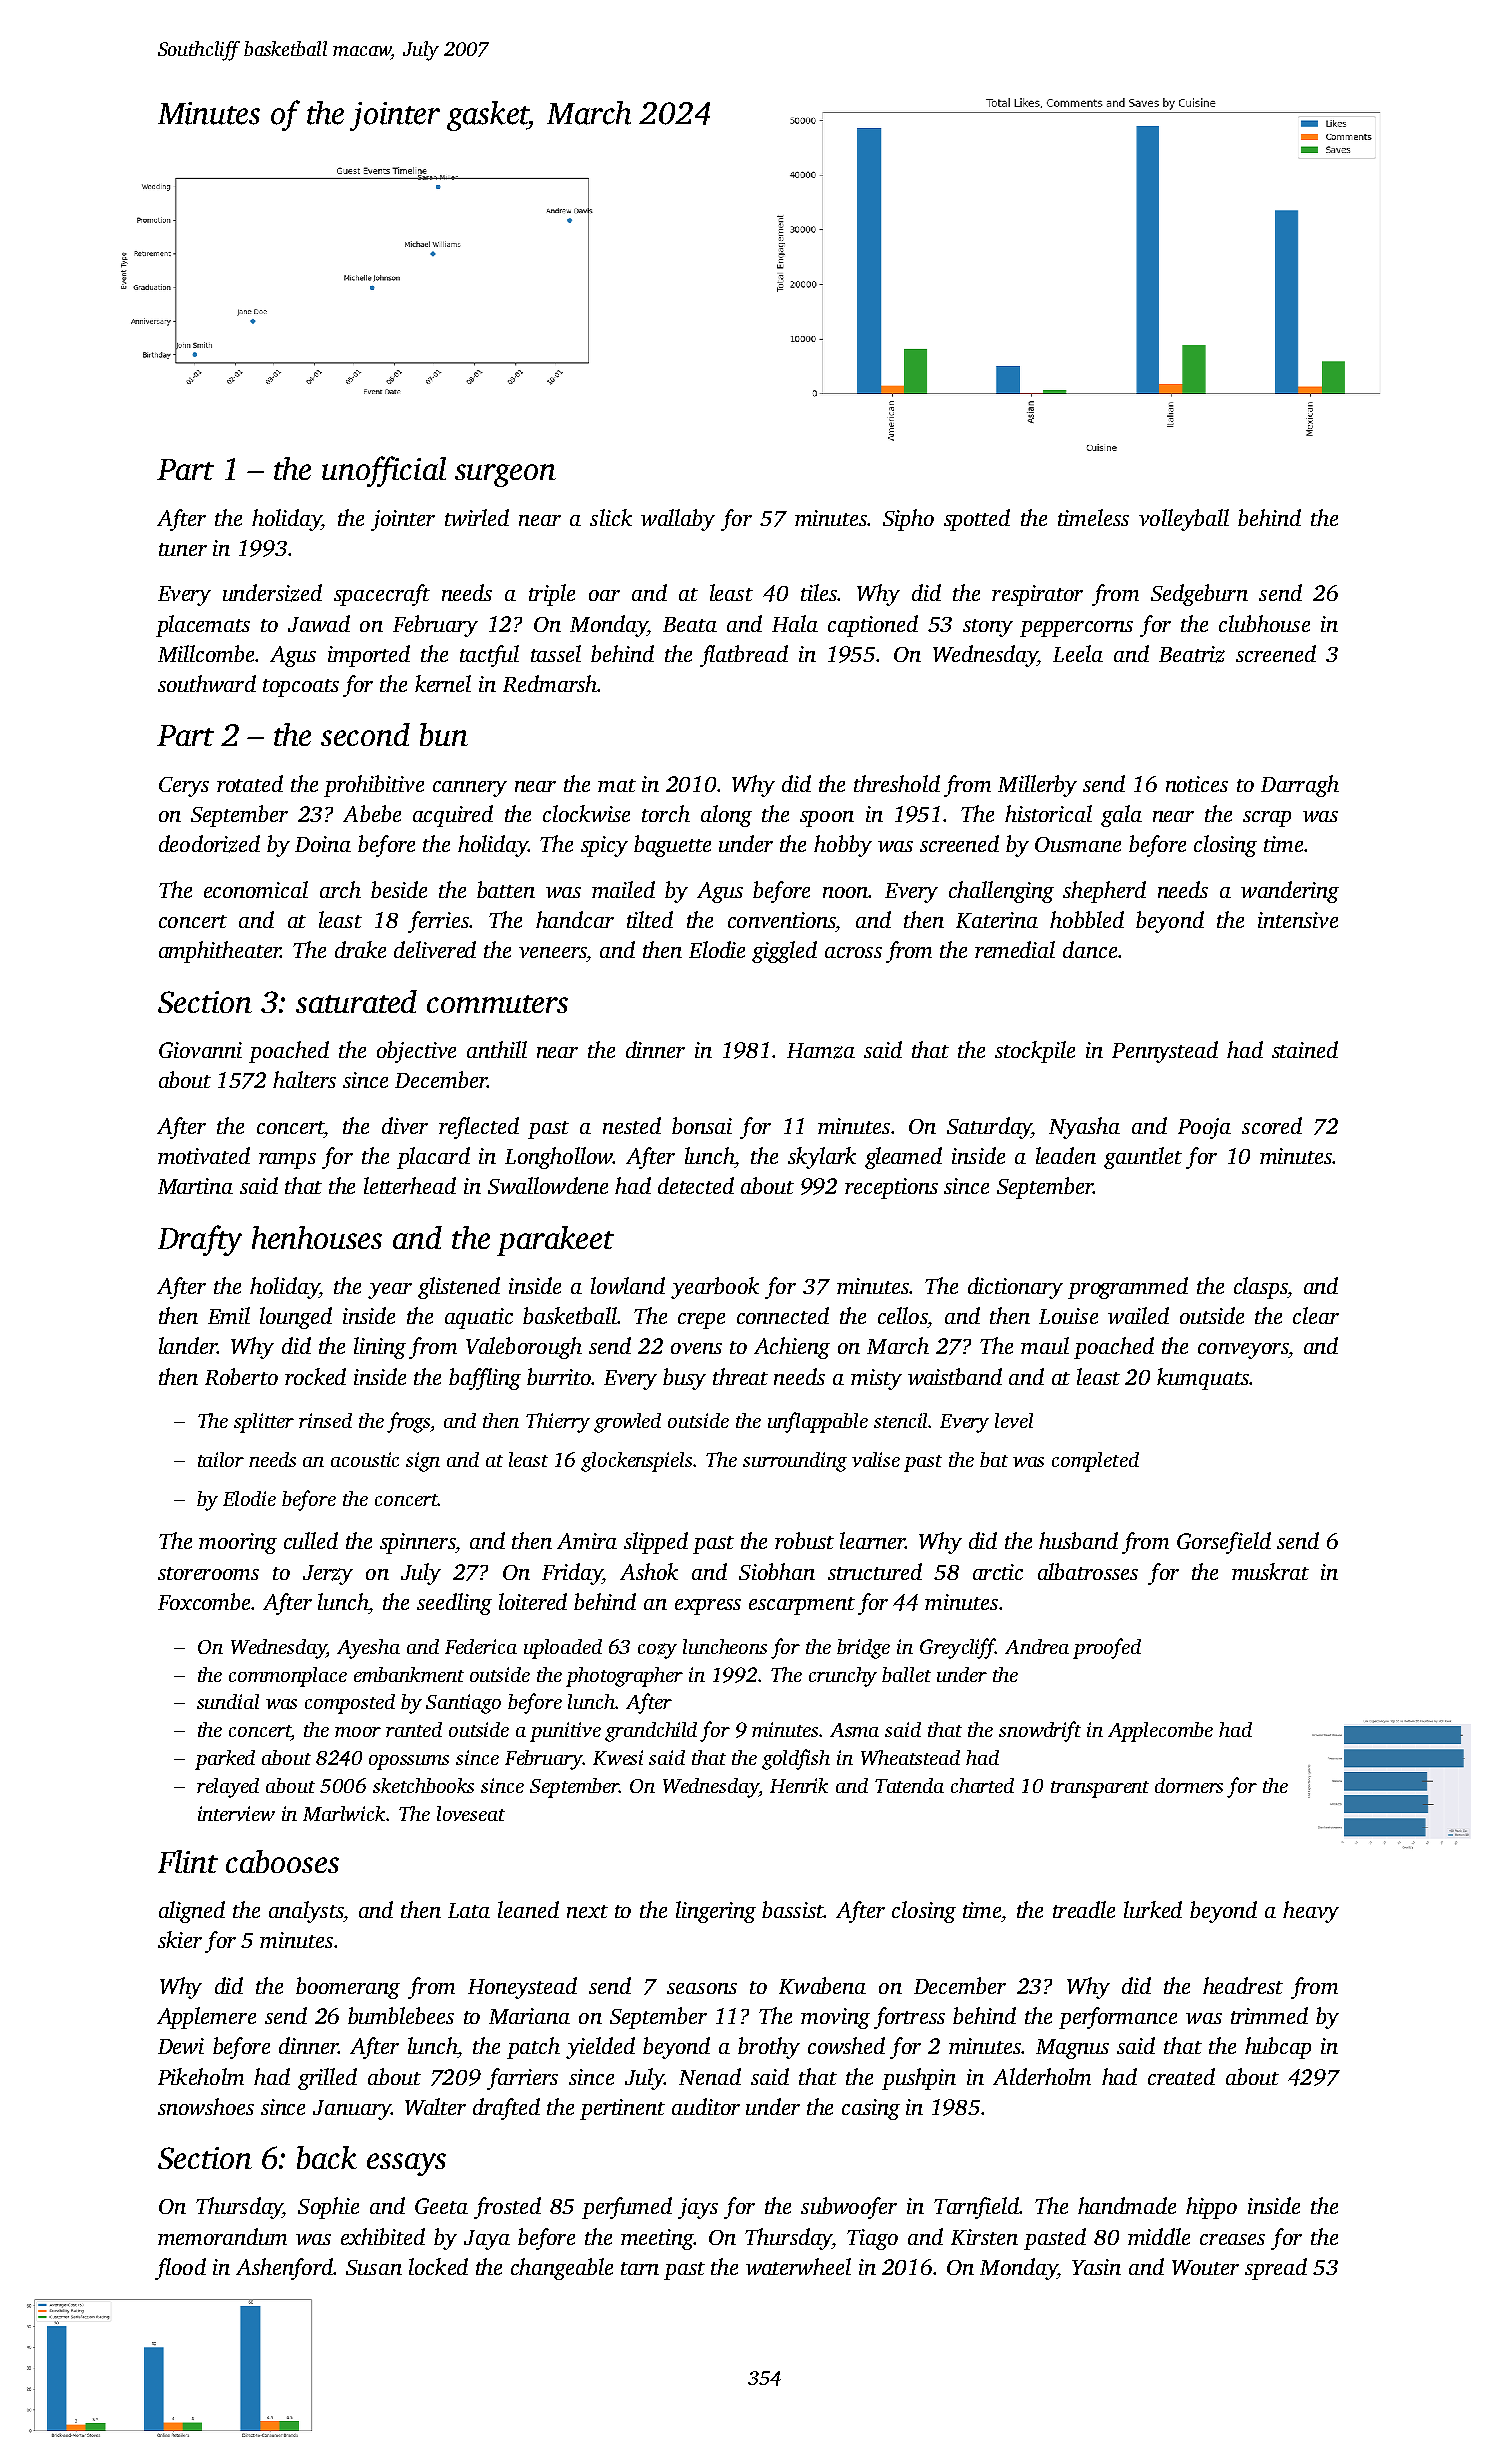 This page has width=1496, height=2464. What do you see at coordinates (550, 683) in the page?
I see `Redmarsh` at bounding box center [550, 683].
